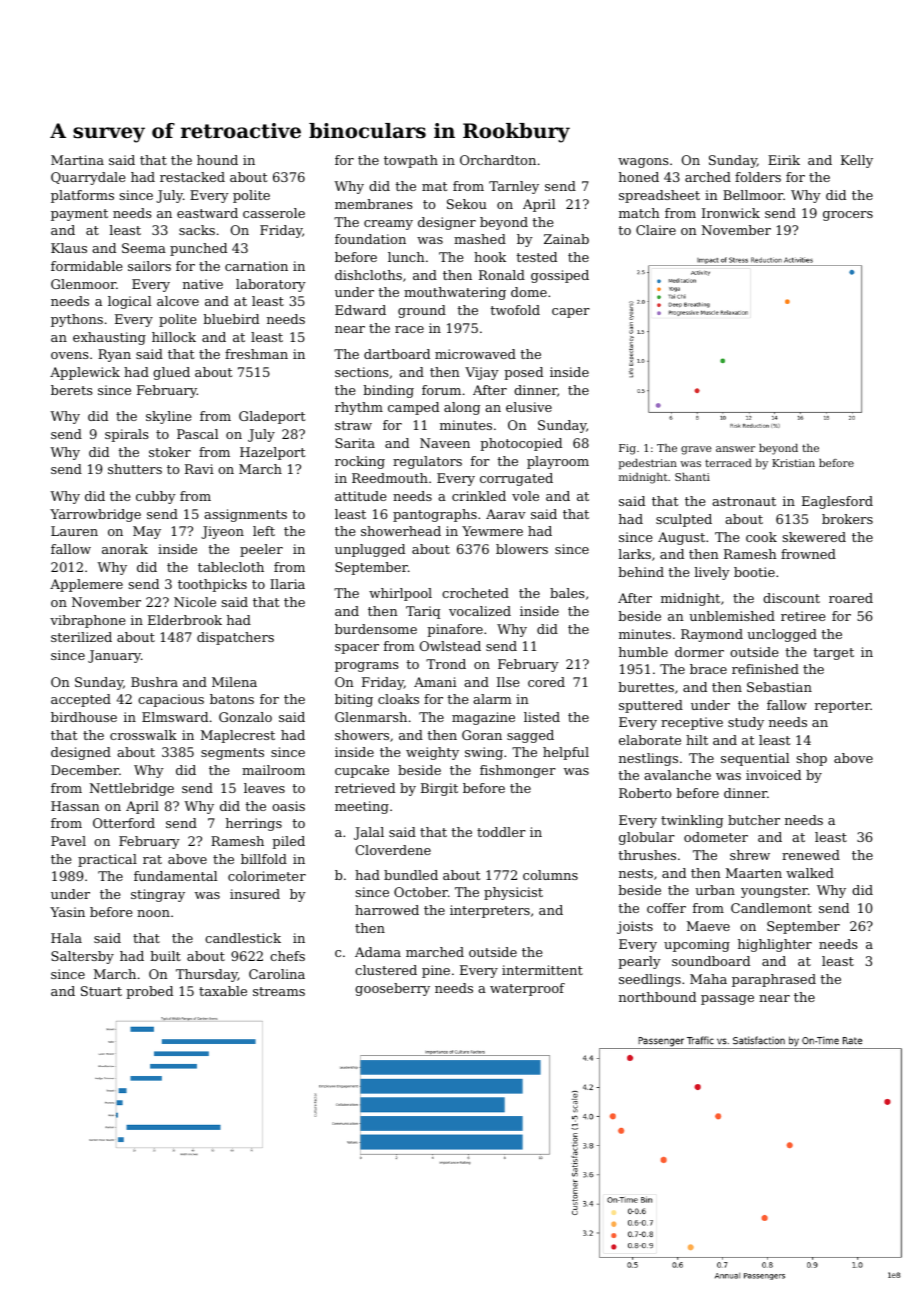 The height and width of the image is (1308, 924). Describe the element at coordinates (376, 629) in the image. I see `burdensome` at that location.
